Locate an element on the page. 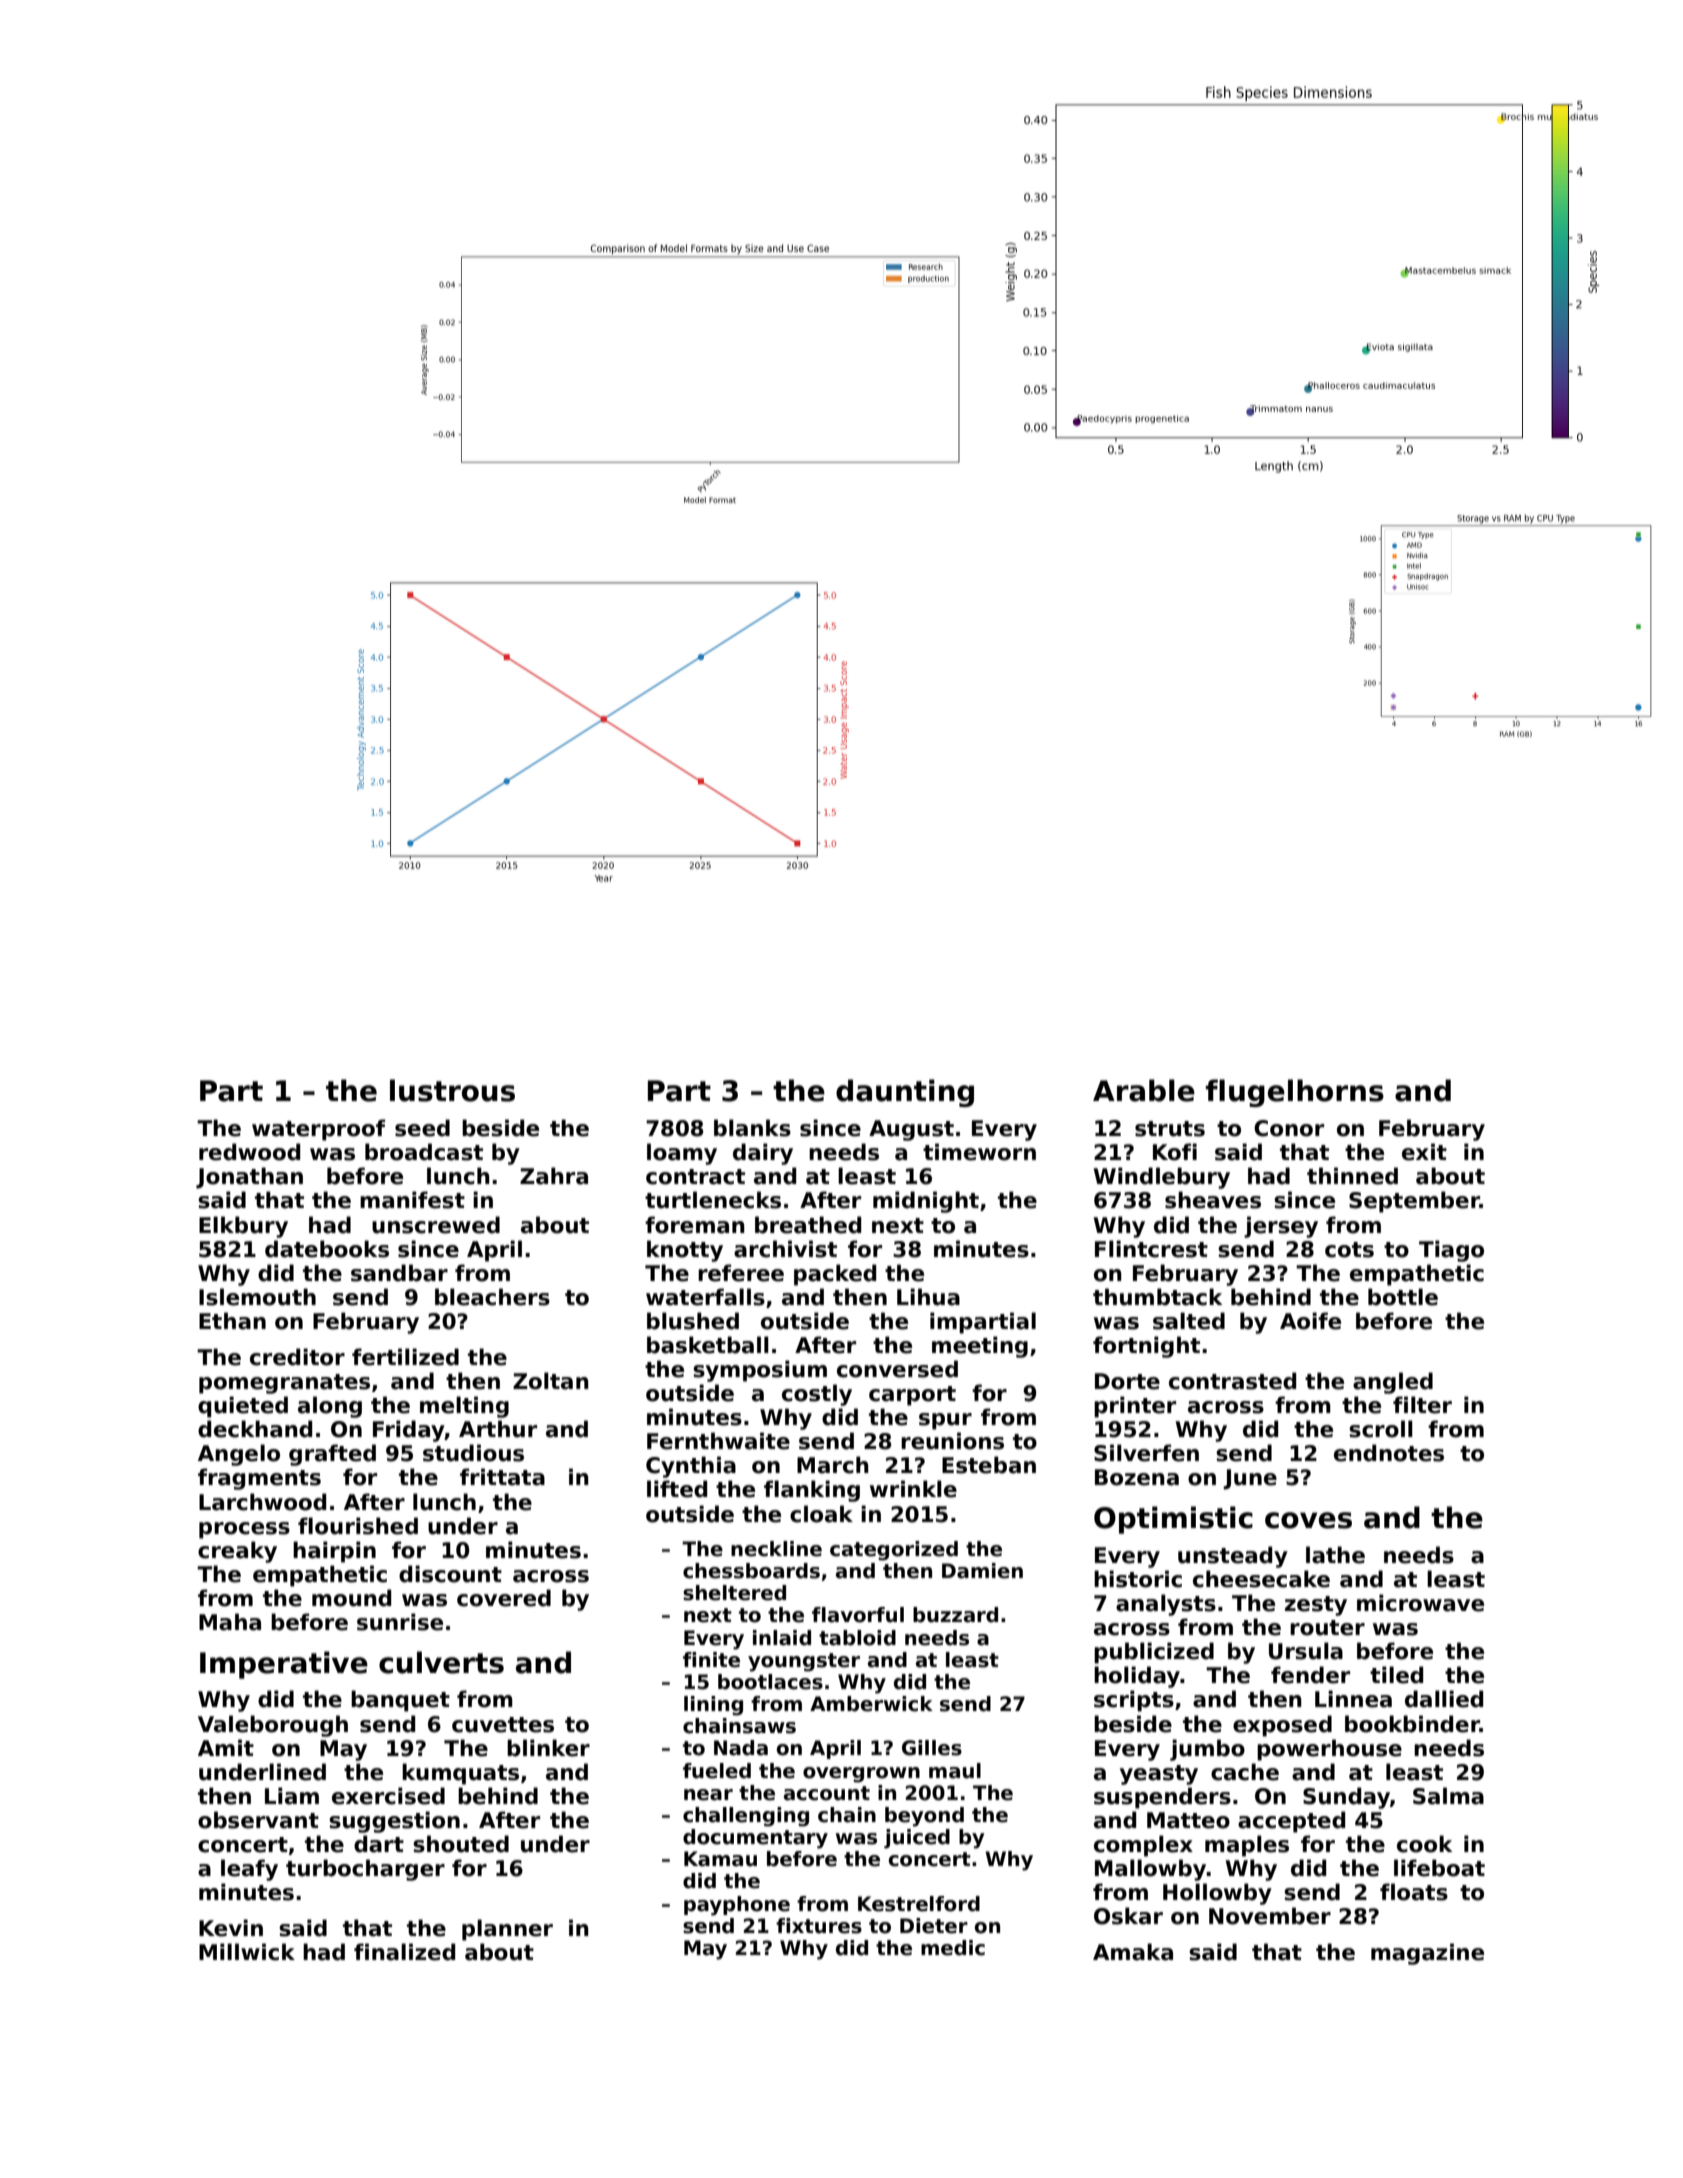 The image size is (1683, 2178). Millwick is located at coordinates (247, 1952).
